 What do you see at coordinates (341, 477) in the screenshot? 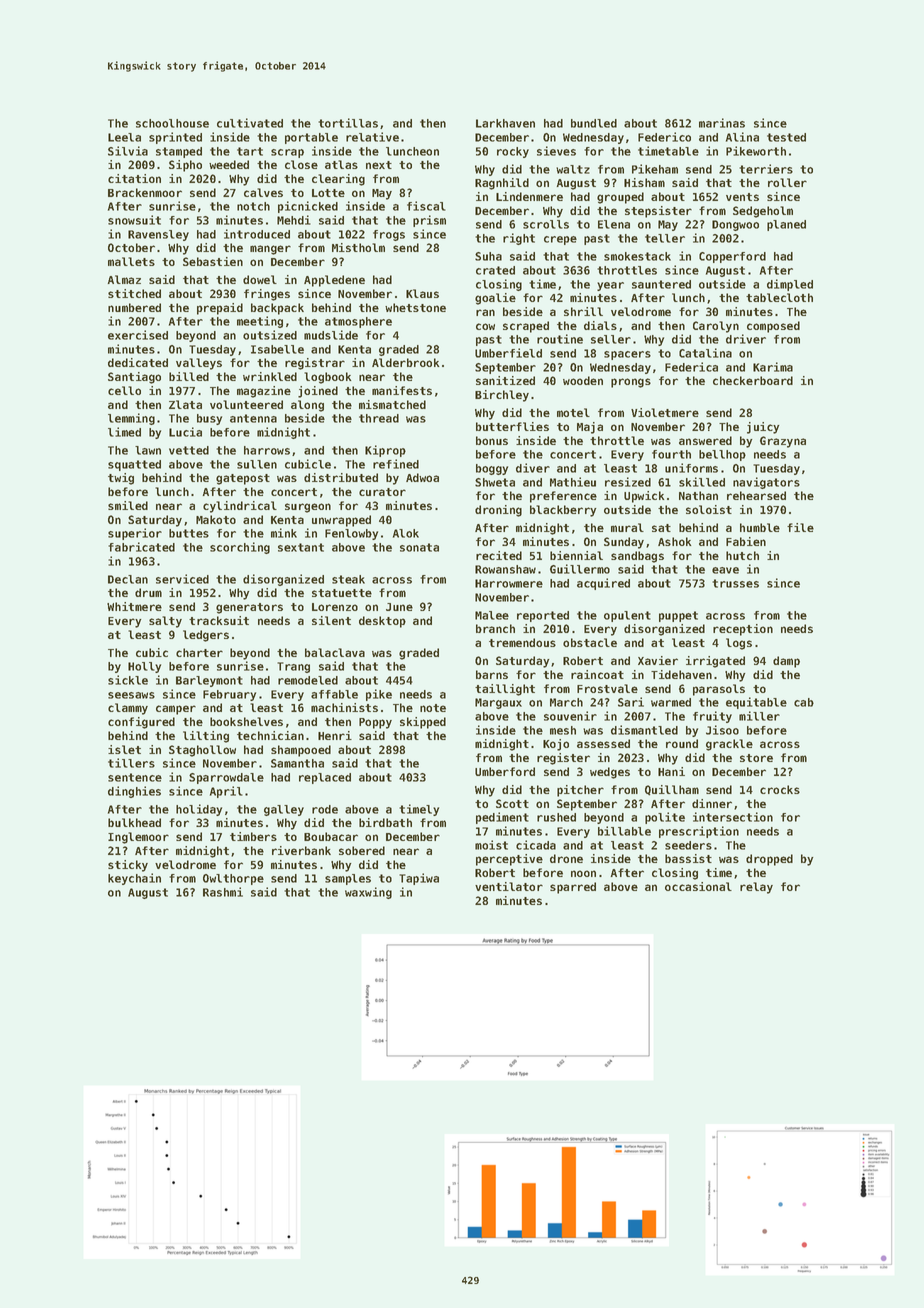
I see `distributed` at bounding box center [341, 477].
